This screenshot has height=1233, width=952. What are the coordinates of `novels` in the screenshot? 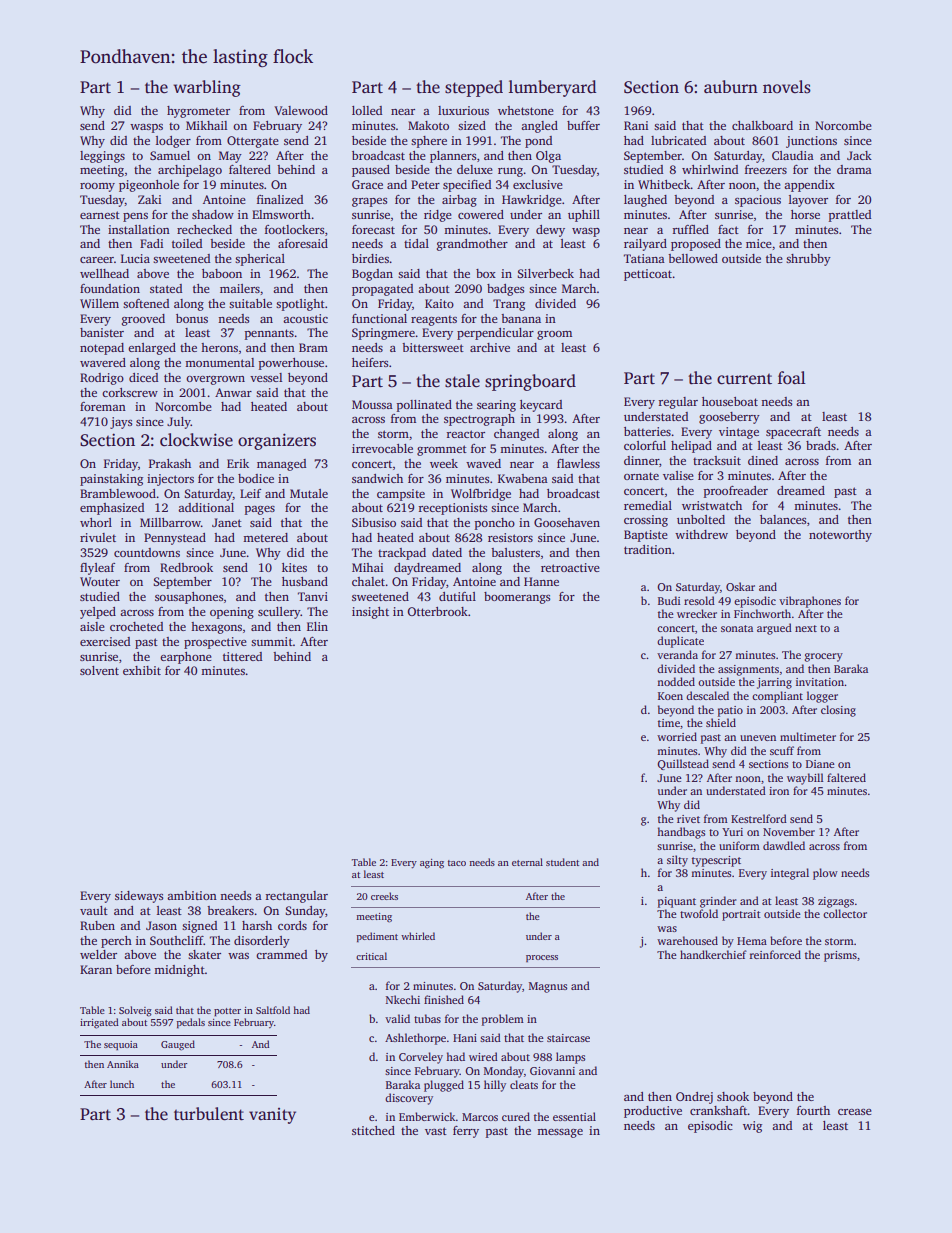 It's located at (787, 87).
